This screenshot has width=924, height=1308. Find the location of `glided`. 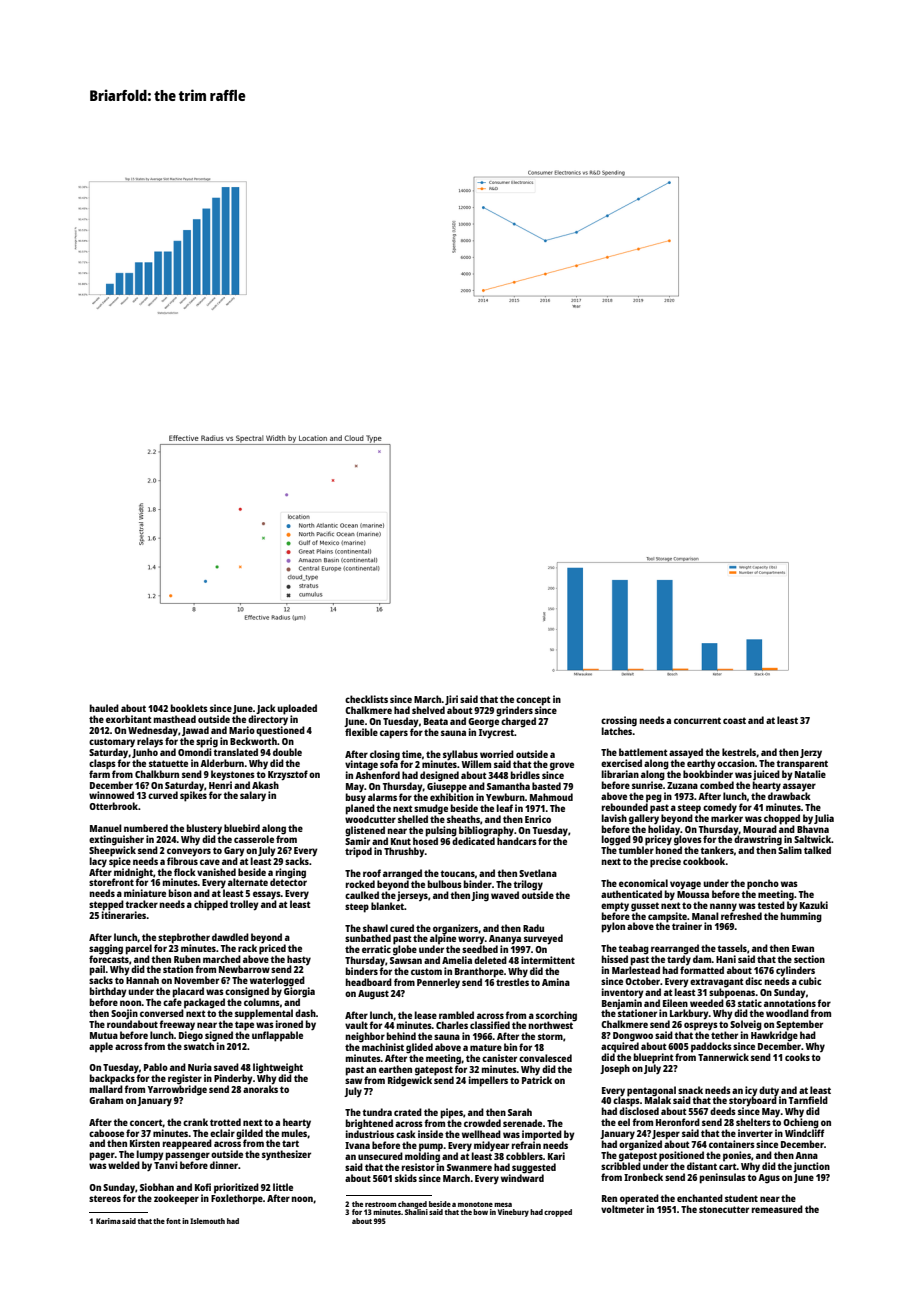

glided is located at coordinates (419, 1048).
